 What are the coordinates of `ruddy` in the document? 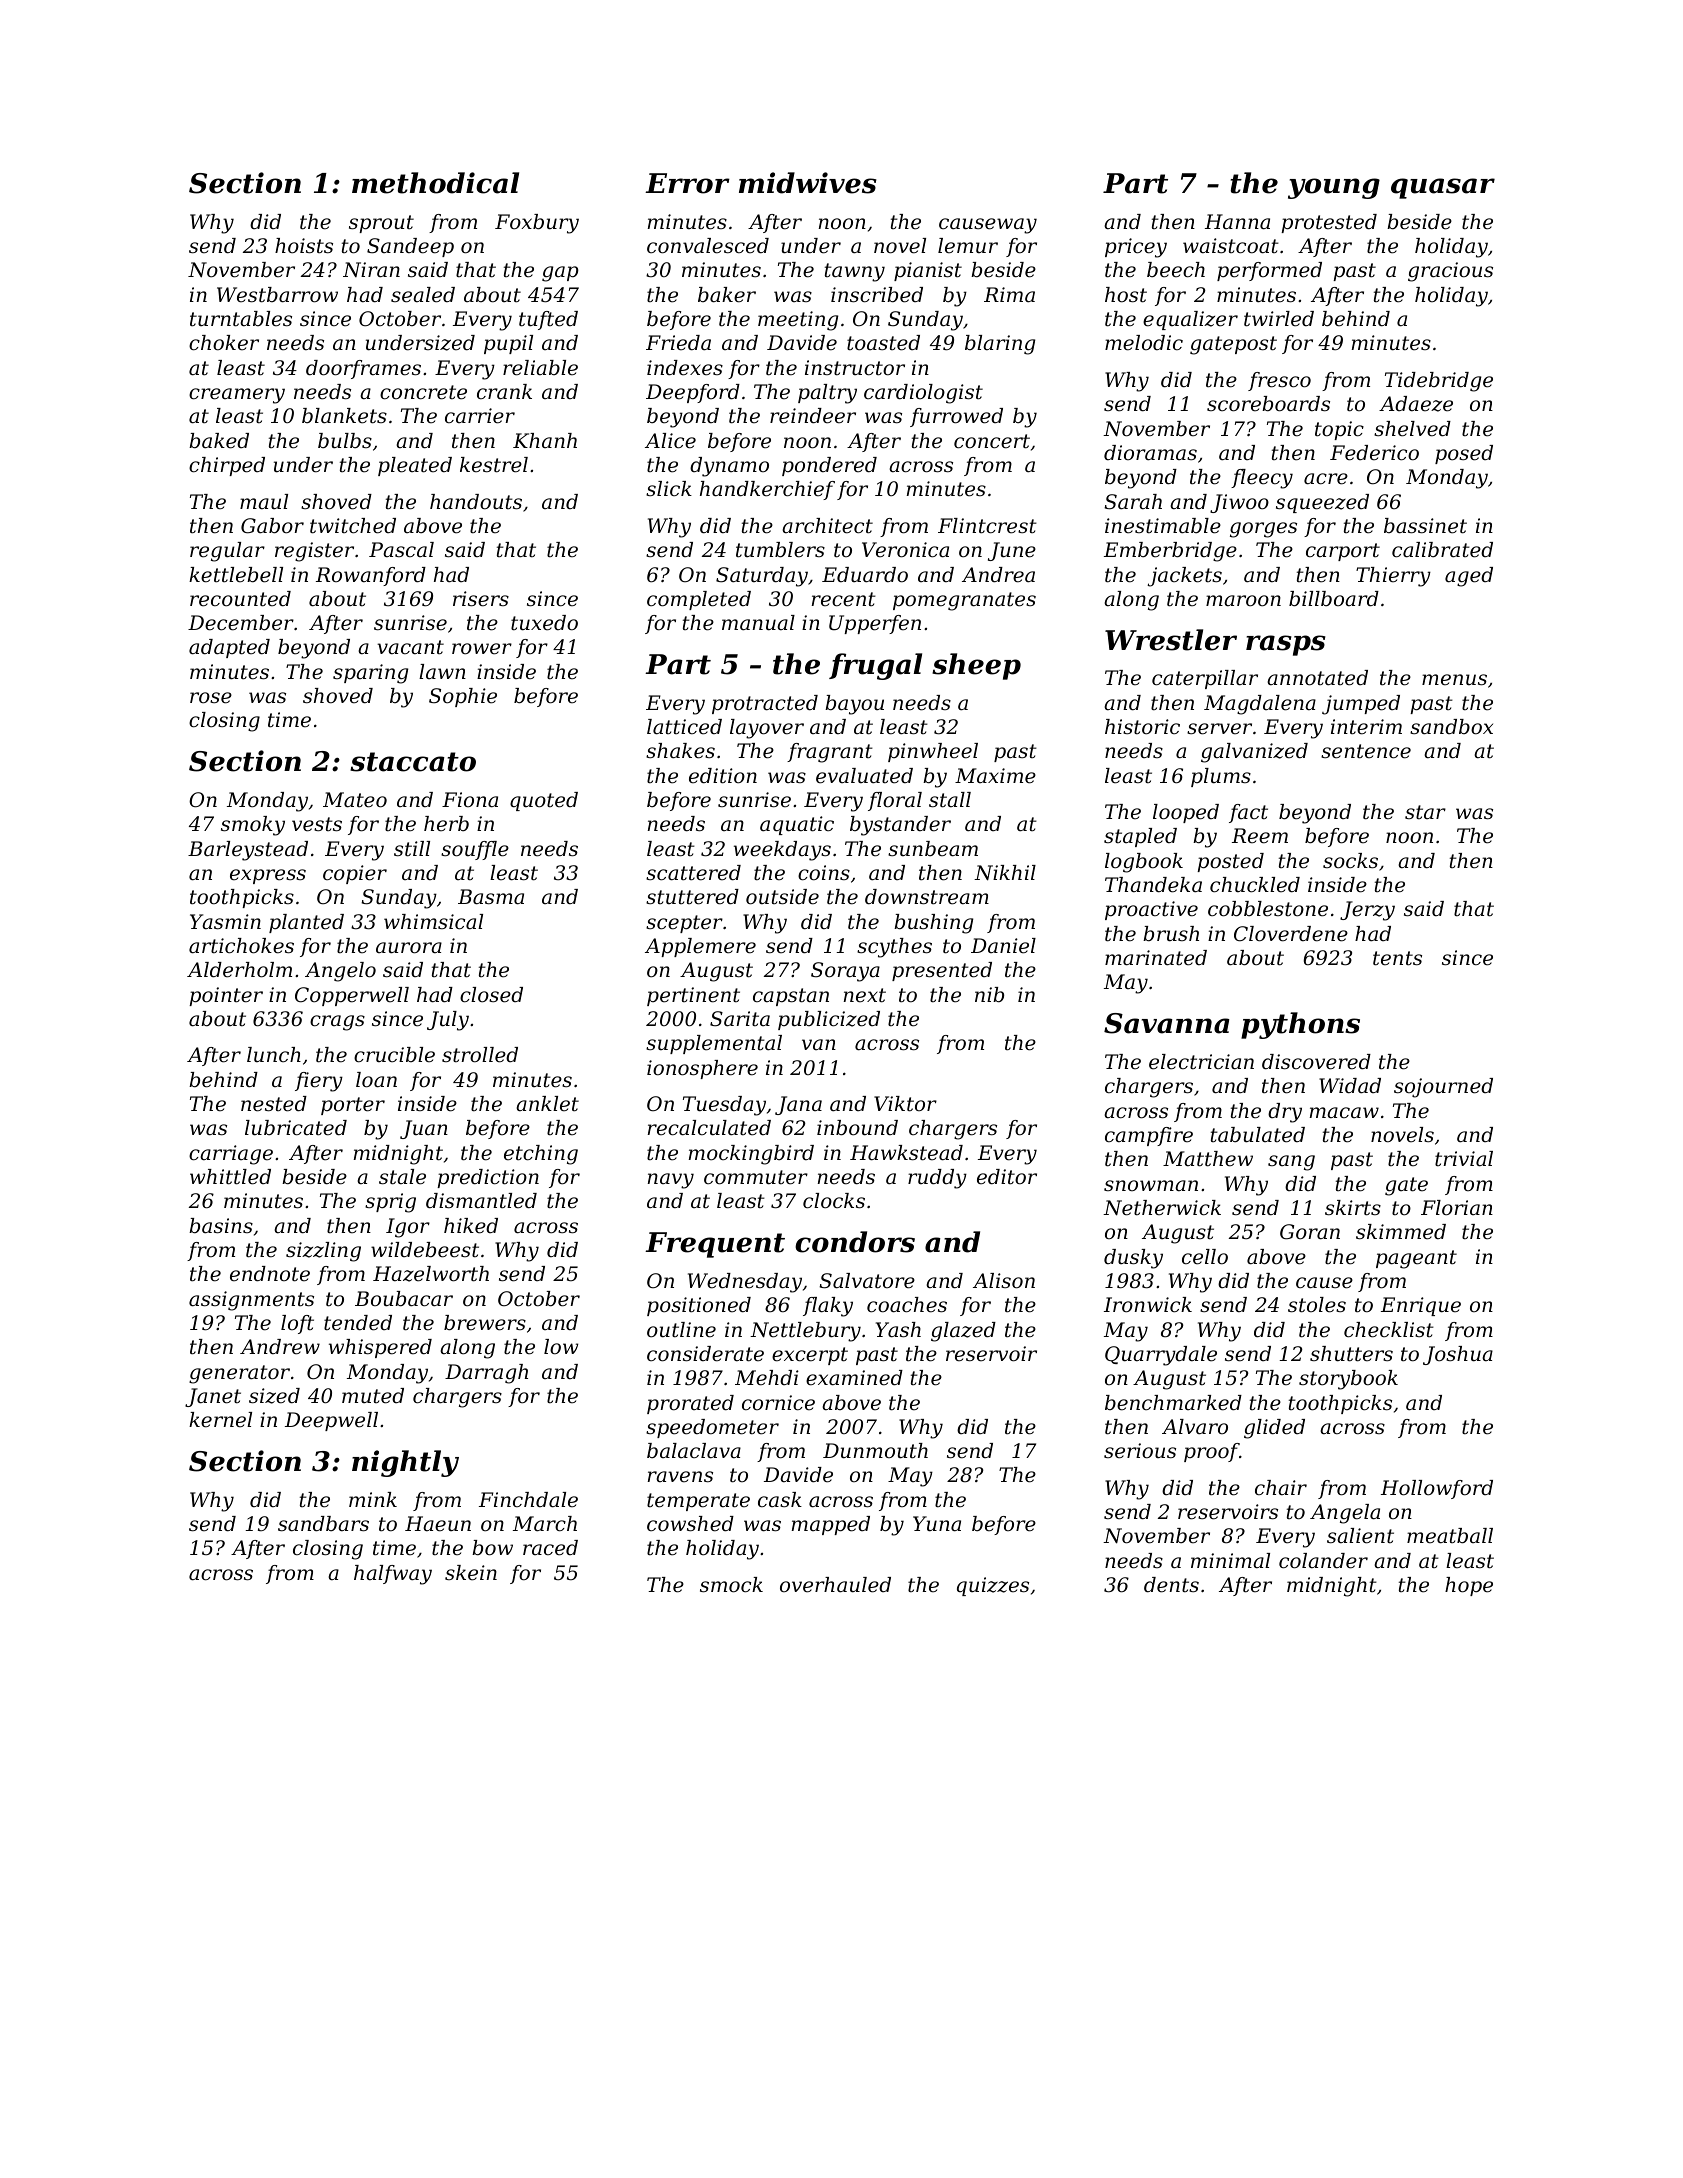 It's located at (937, 1179).
